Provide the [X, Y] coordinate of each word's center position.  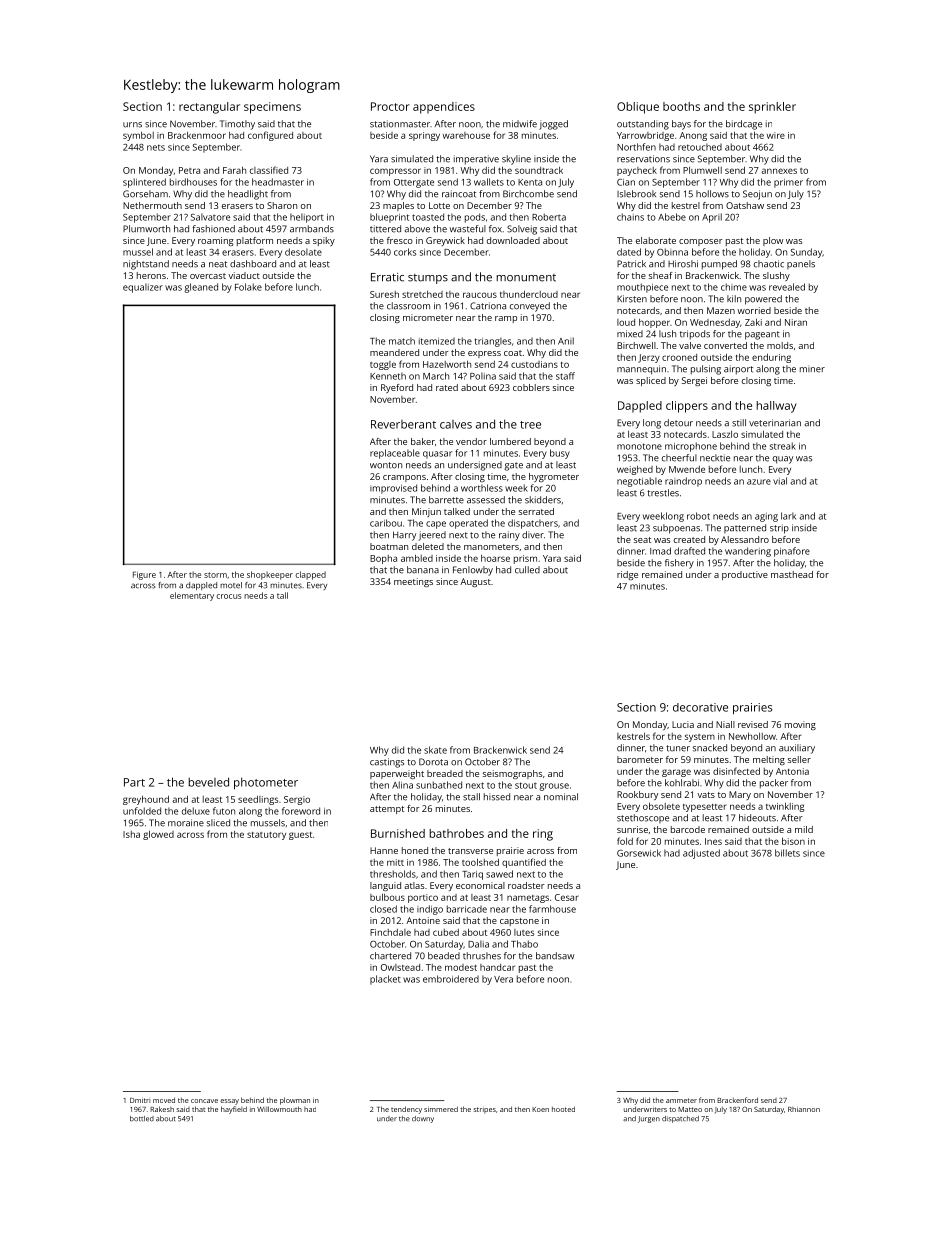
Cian [626, 182]
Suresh [384, 294]
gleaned [201, 288]
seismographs [512, 774]
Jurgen [649, 1119]
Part [134, 782]
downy [423, 1119]
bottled [142, 1119]
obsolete [661, 806]
